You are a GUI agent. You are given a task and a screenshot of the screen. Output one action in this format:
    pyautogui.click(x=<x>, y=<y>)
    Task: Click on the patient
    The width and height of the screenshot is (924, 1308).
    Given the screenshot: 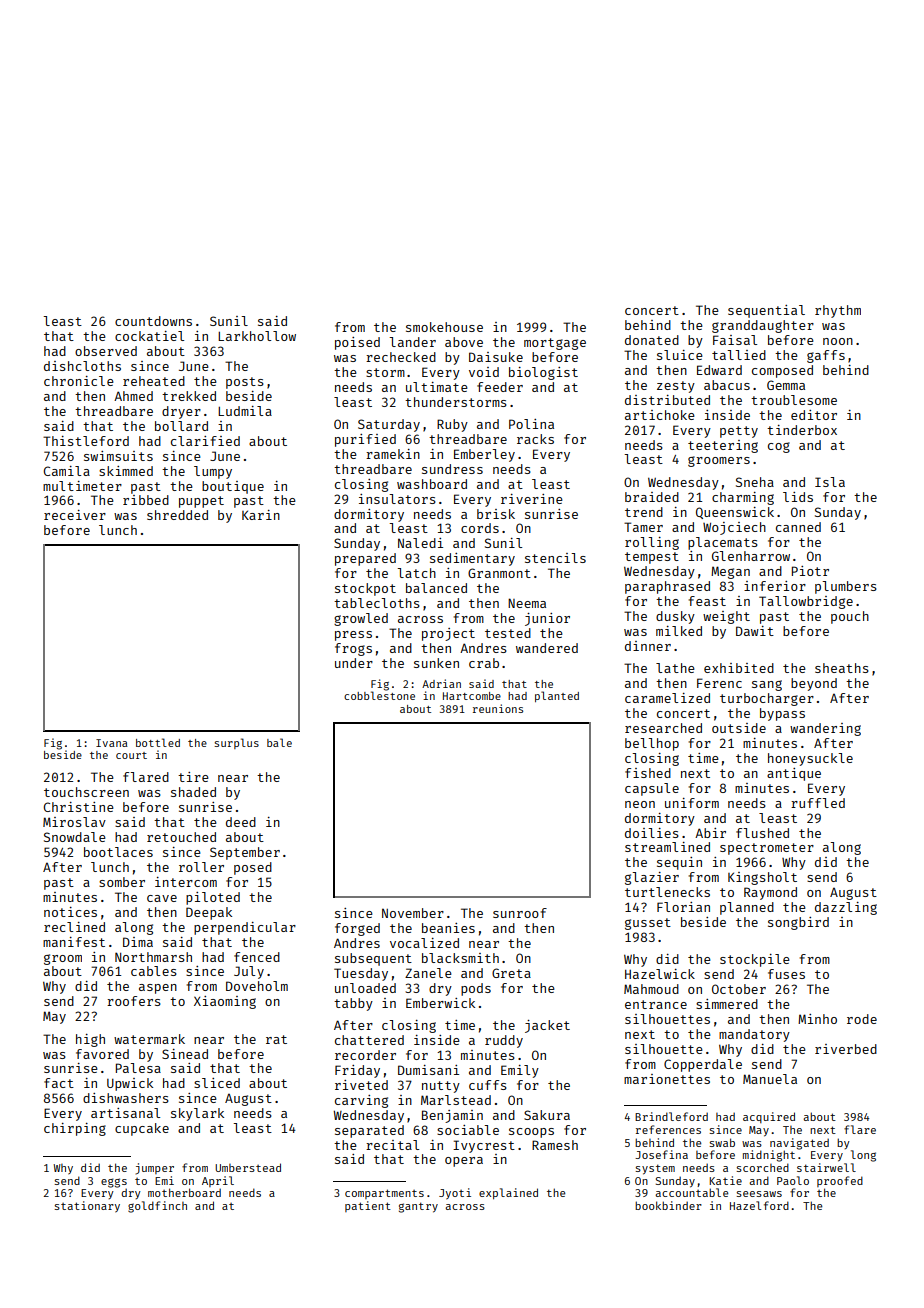 What is the action you would take?
    pyautogui.click(x=368, y=1206)
